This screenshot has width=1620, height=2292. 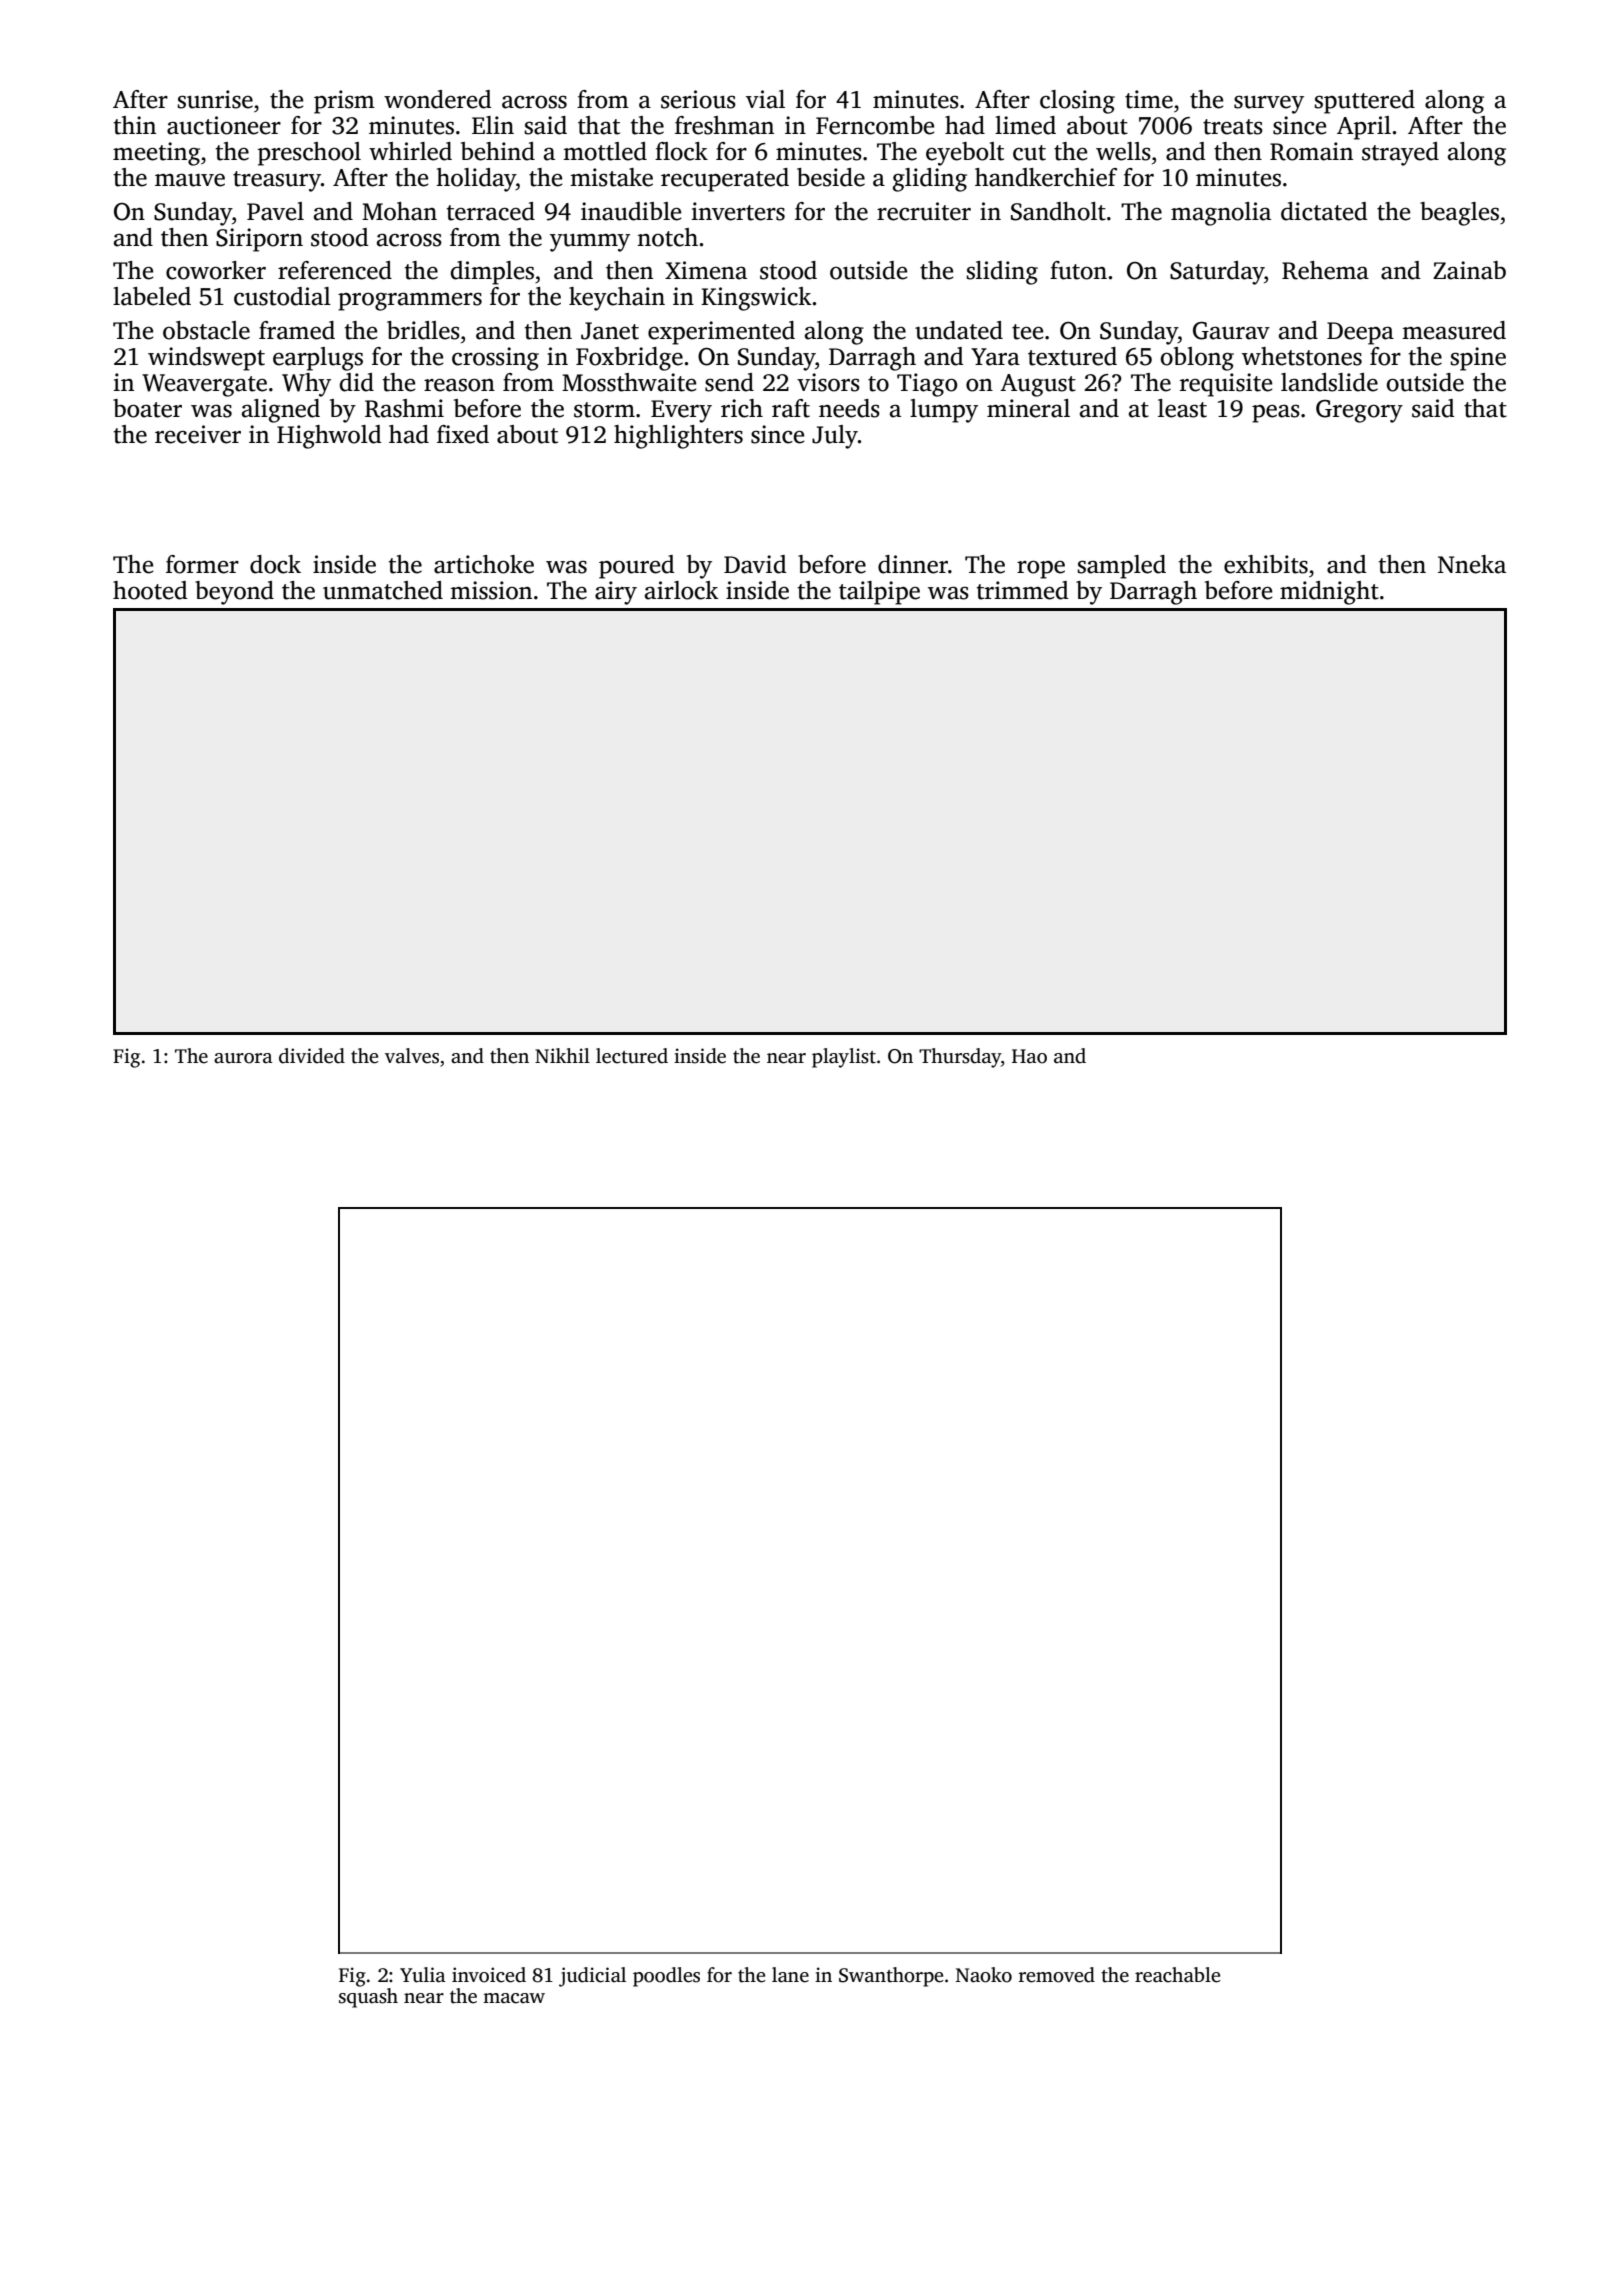 What do you see at coordinates (1177, 1975) in the screenshot?
I see `reachable` at bounding box center [1177, 1975].
